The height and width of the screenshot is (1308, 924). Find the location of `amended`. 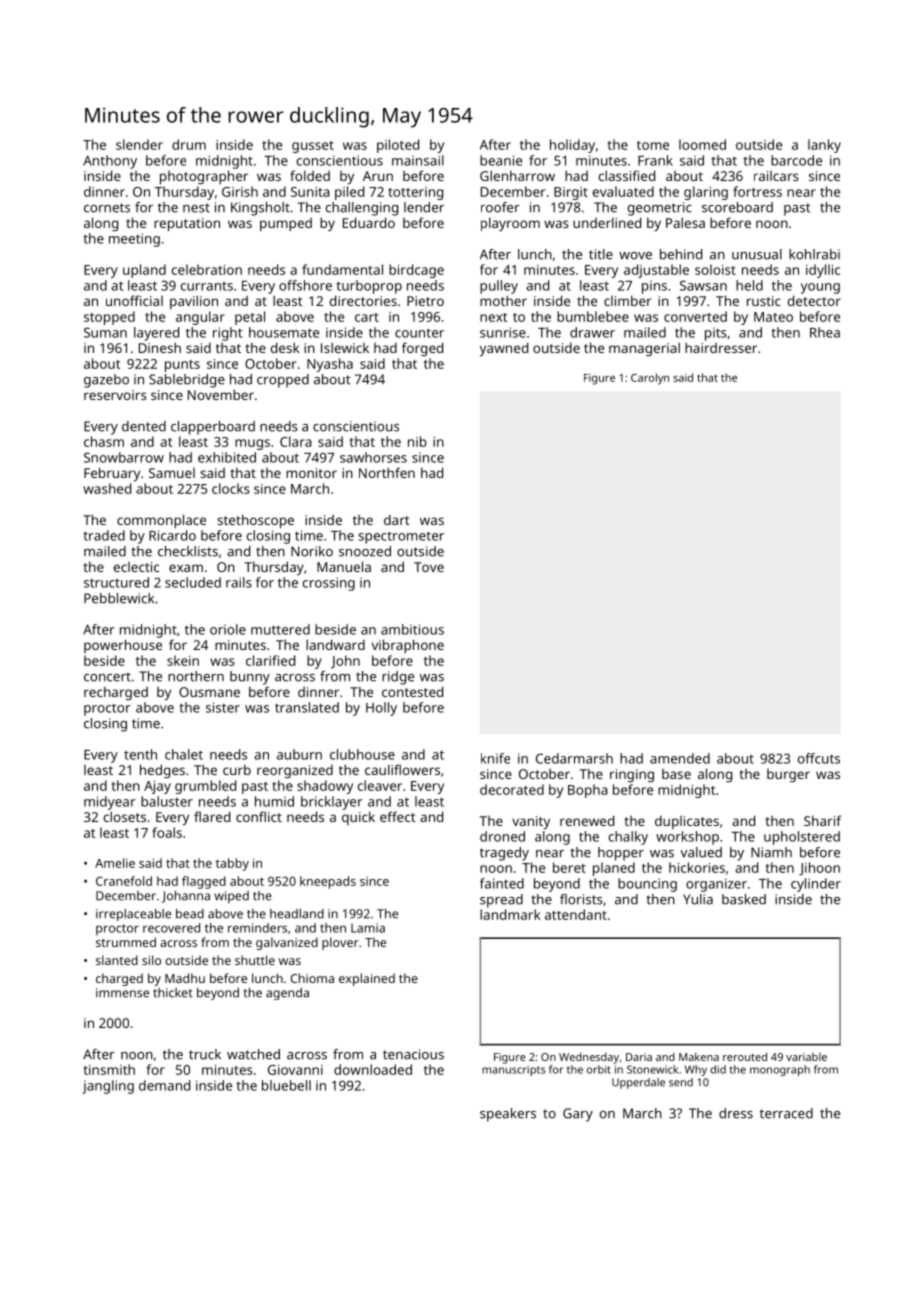

amended is located at coordinates (680, 758).
